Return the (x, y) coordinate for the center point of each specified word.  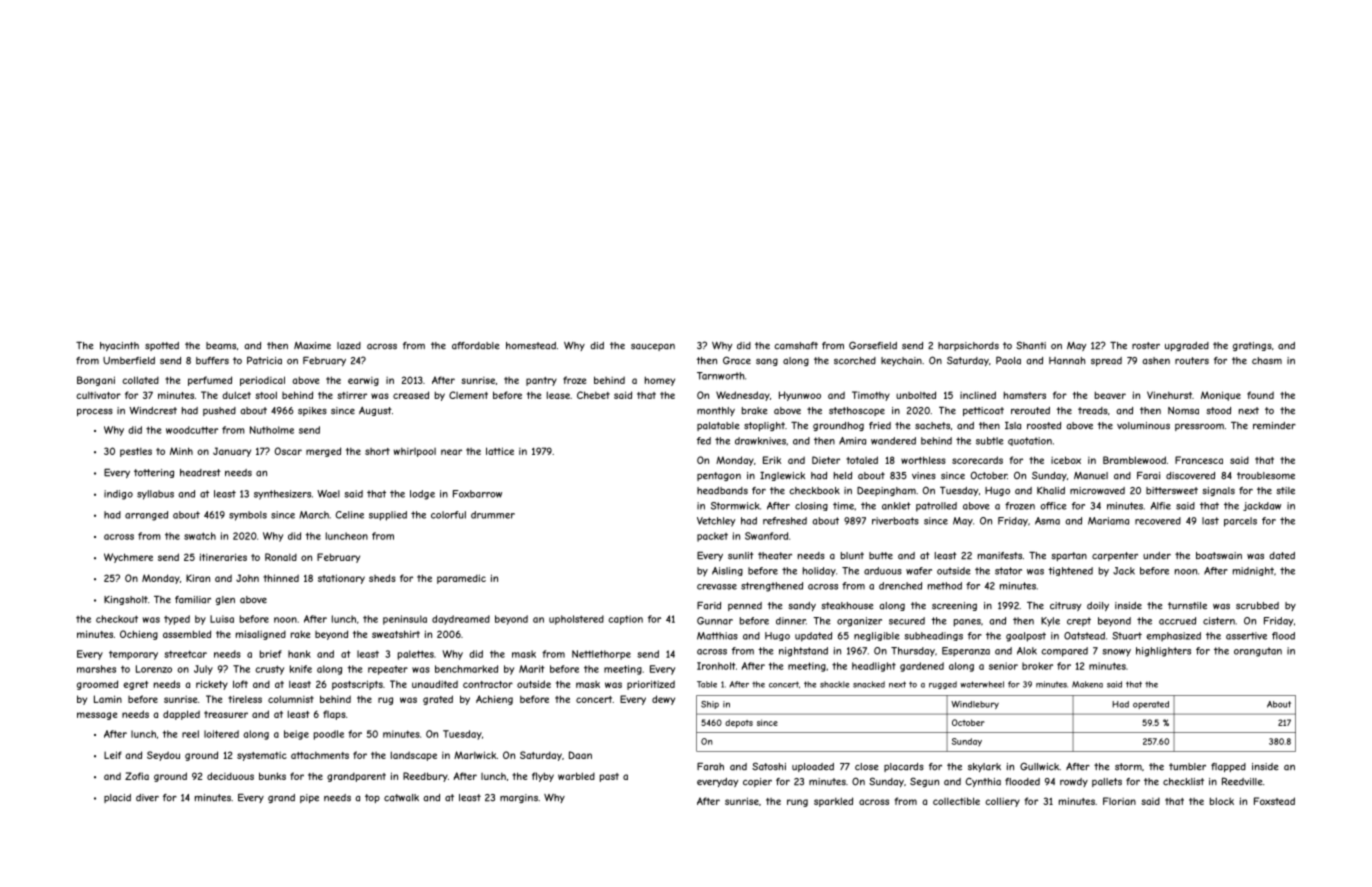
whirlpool (414, 452)
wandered (893, 441)
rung (797, 803)
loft (240, 684)
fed (704, 441)
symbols (248, 516)
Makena (1087, 684)
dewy (663, 700)
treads (1093, 411)
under (1157, 556)
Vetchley (716, 522)
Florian (1119, 801)
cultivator (98, 395)
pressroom (1199, 427)
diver (147, 797)
